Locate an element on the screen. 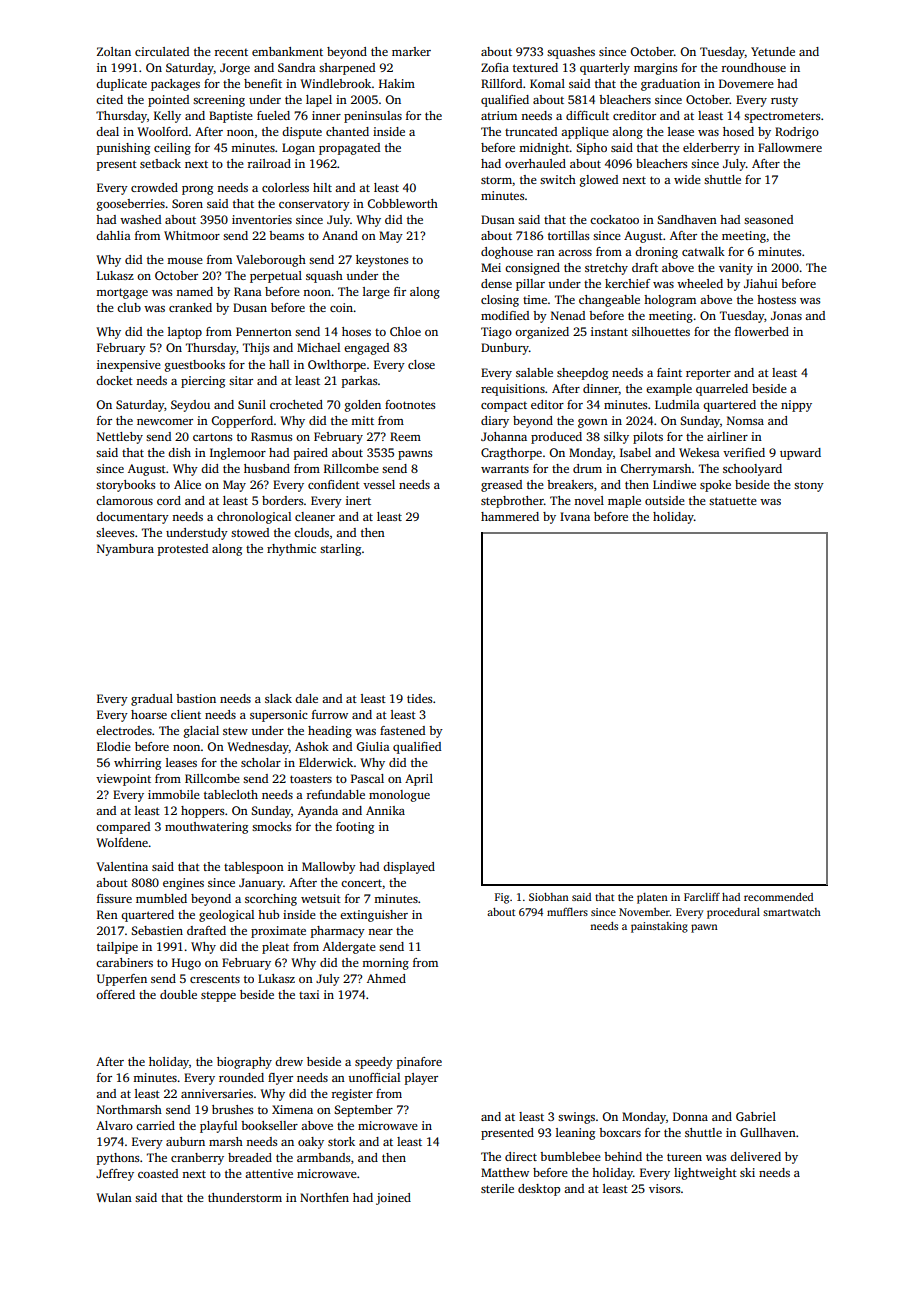 Image resolution: width=924 pixels, height=1308 pixels. Northfen is located at coordinates (324, 1197).
